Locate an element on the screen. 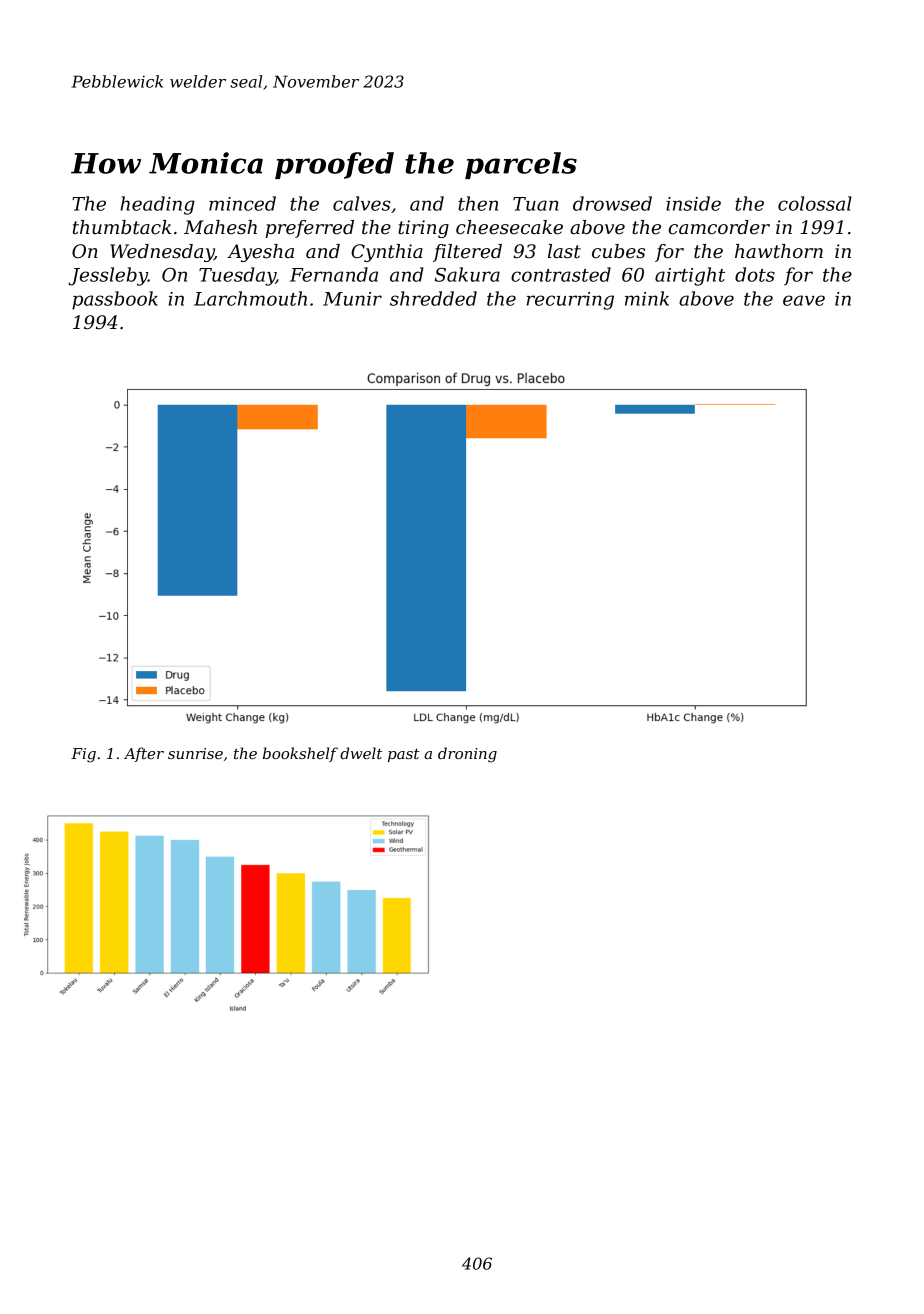 The height and width of the screenshot is (1314, 924). shredded is located at coordinates (433, 298).
